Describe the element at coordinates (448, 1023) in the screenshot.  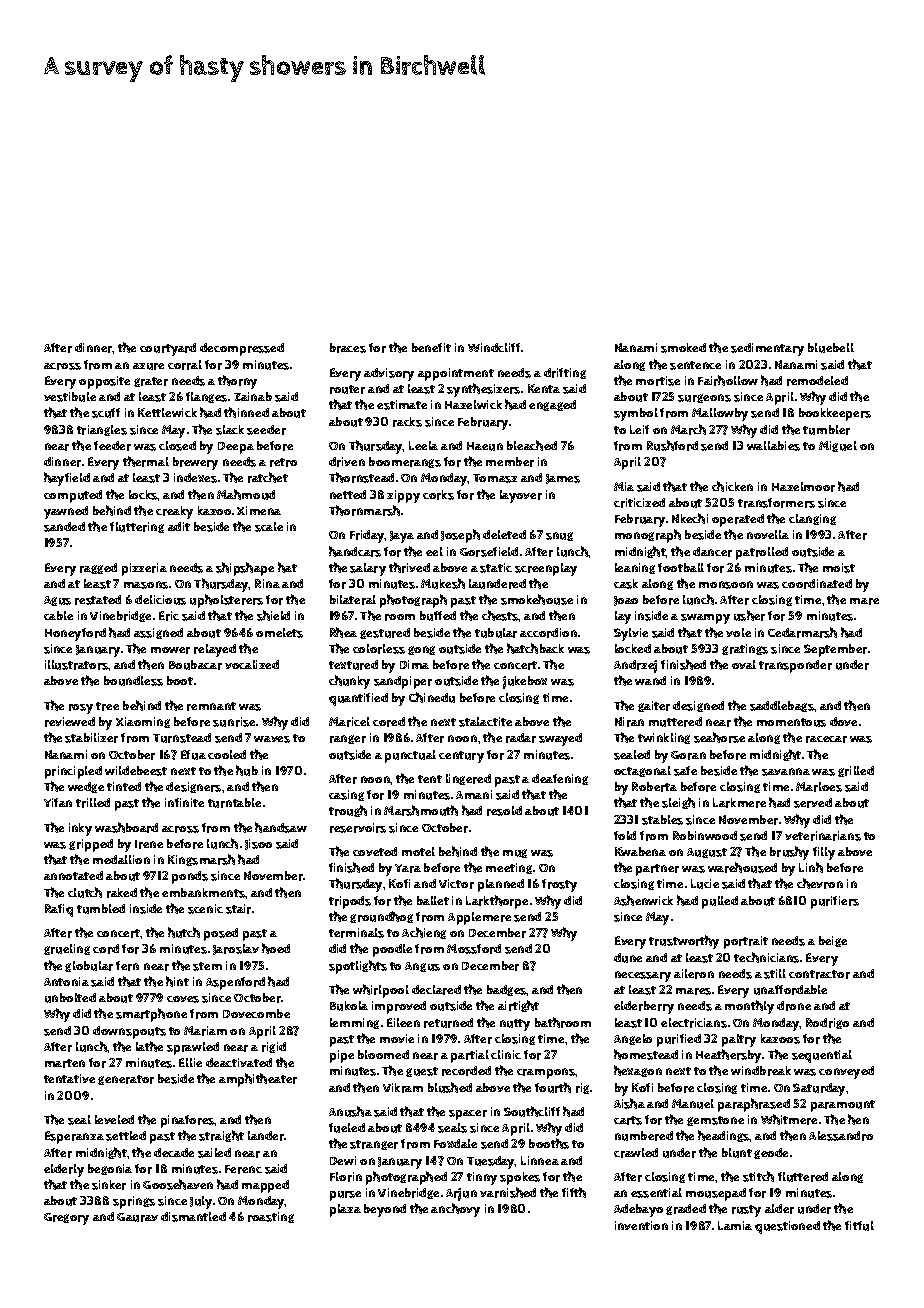
I see `returned` at that location.
